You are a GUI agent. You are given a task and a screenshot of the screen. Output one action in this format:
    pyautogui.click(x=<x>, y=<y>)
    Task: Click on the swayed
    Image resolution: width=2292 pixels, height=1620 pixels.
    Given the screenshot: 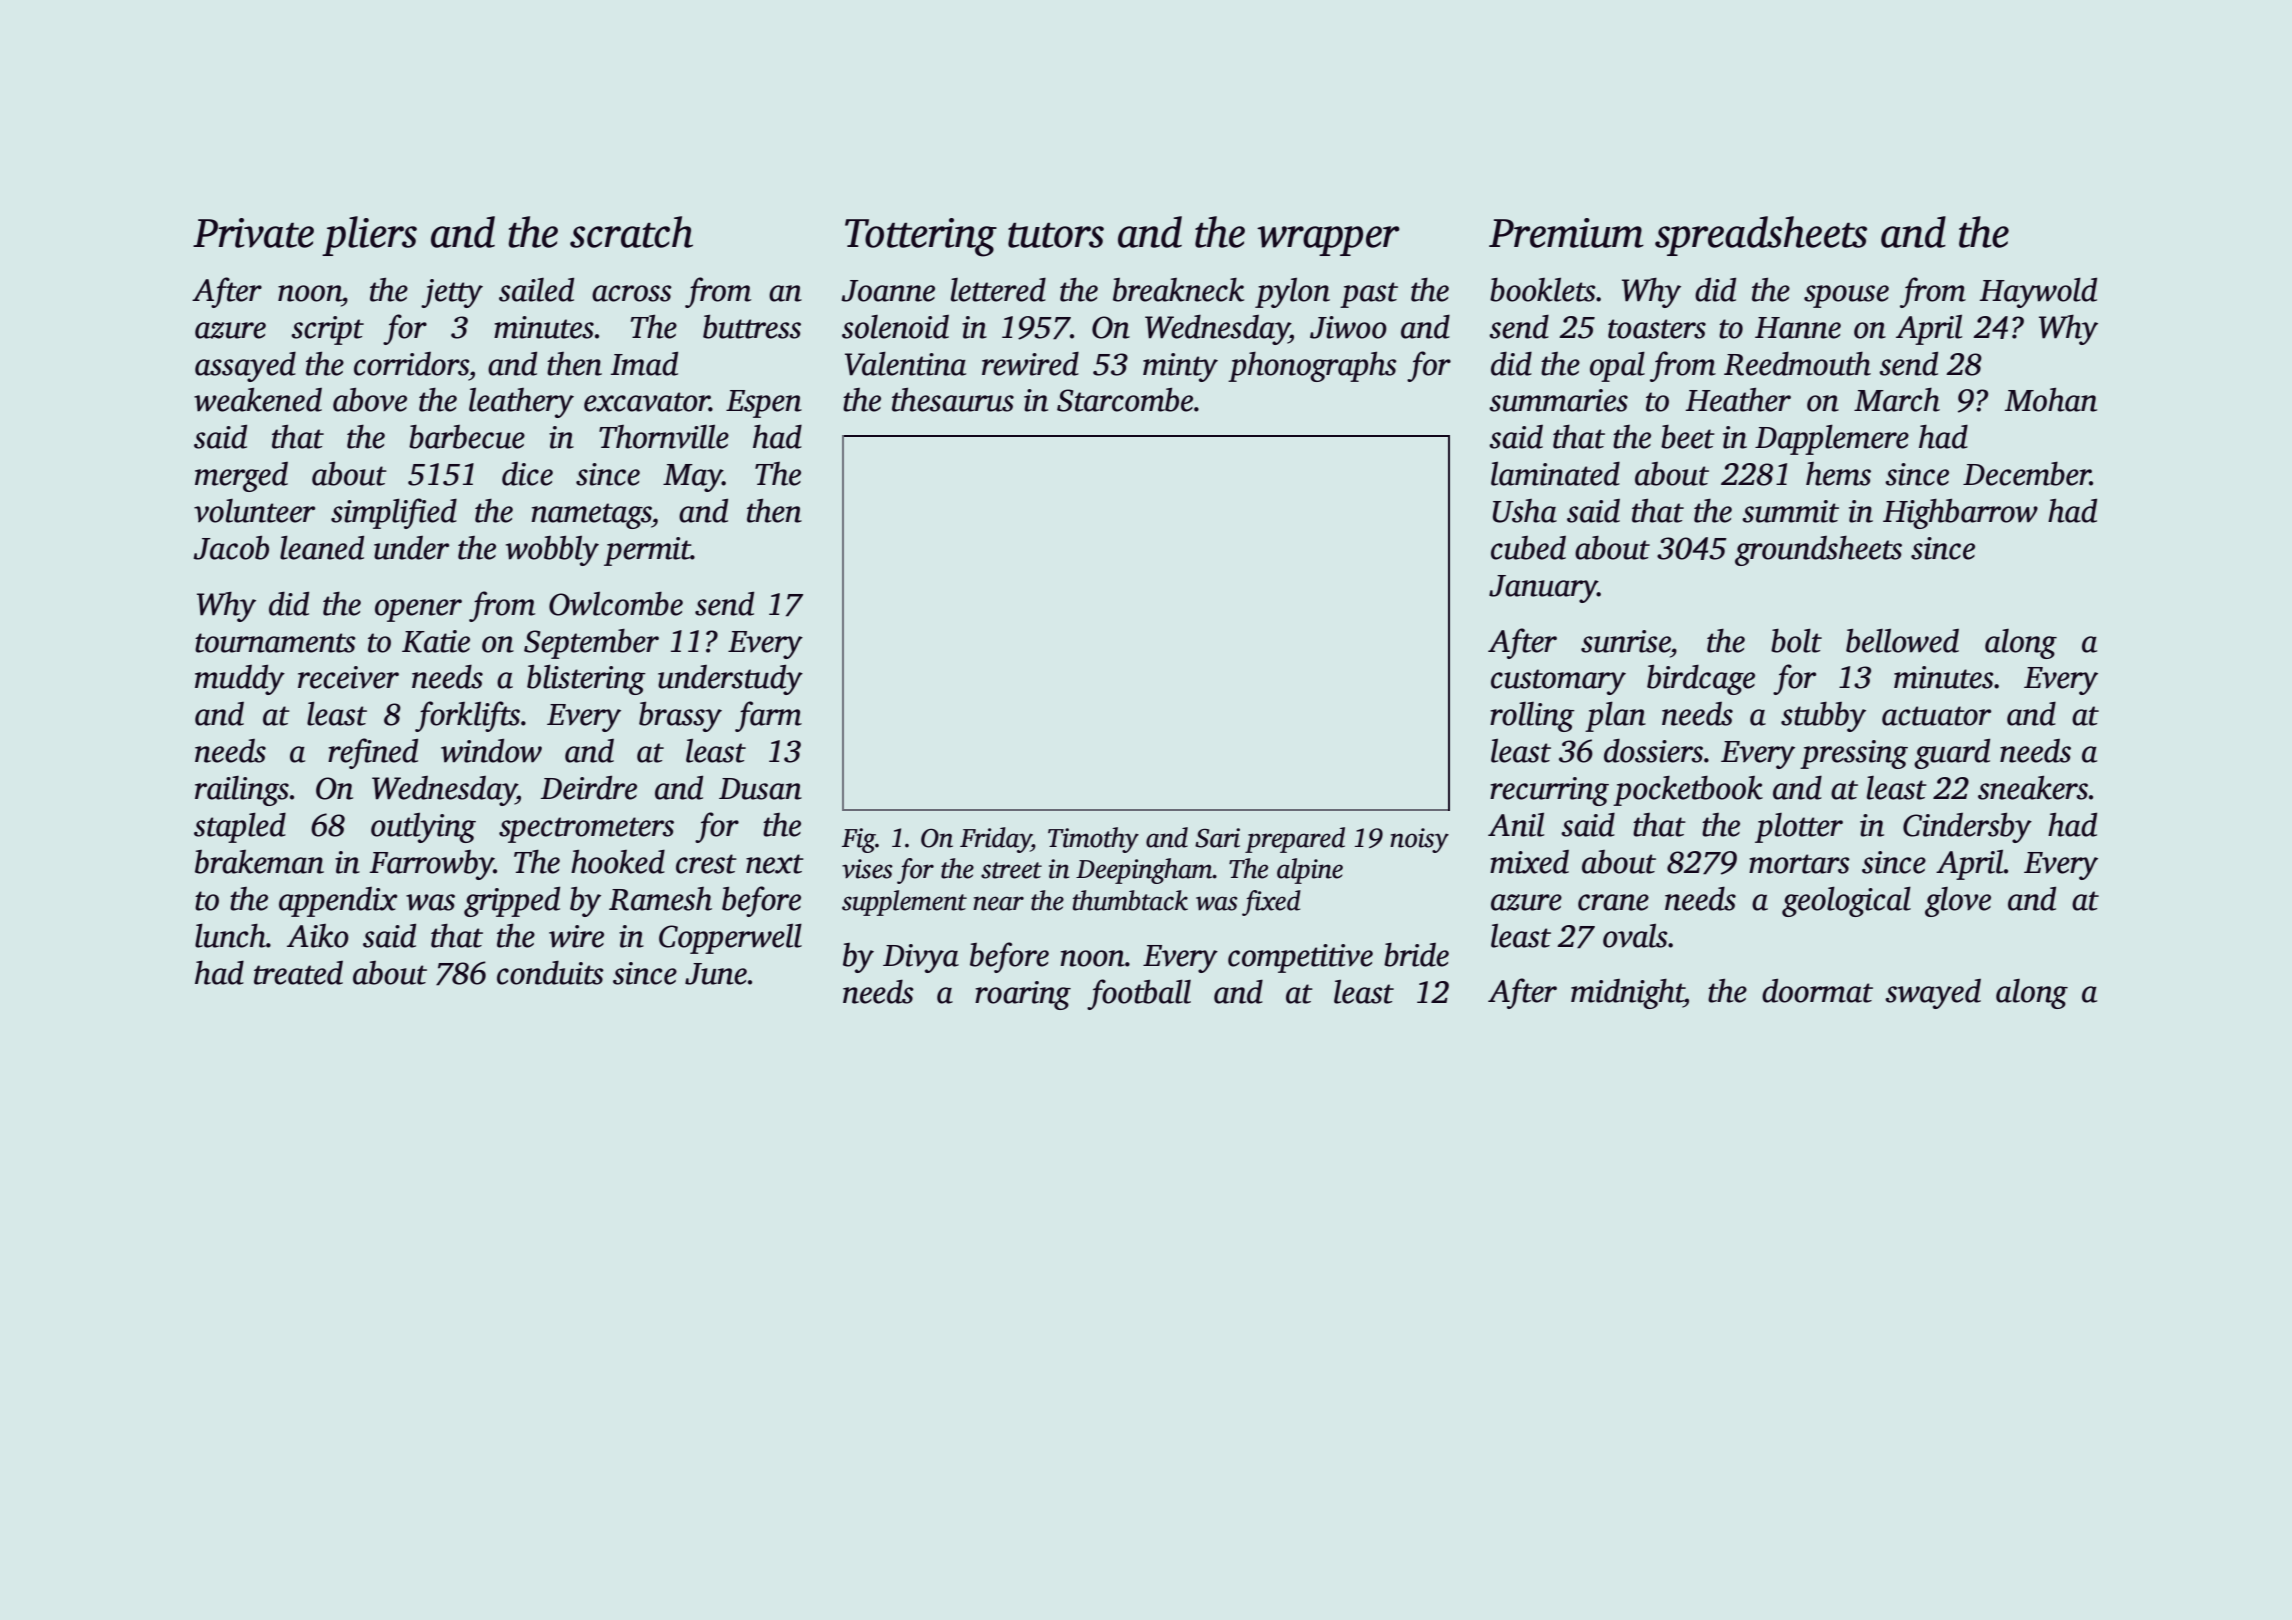 What is the action you would take?
    pyautogui.click(x=1933, y=994)
